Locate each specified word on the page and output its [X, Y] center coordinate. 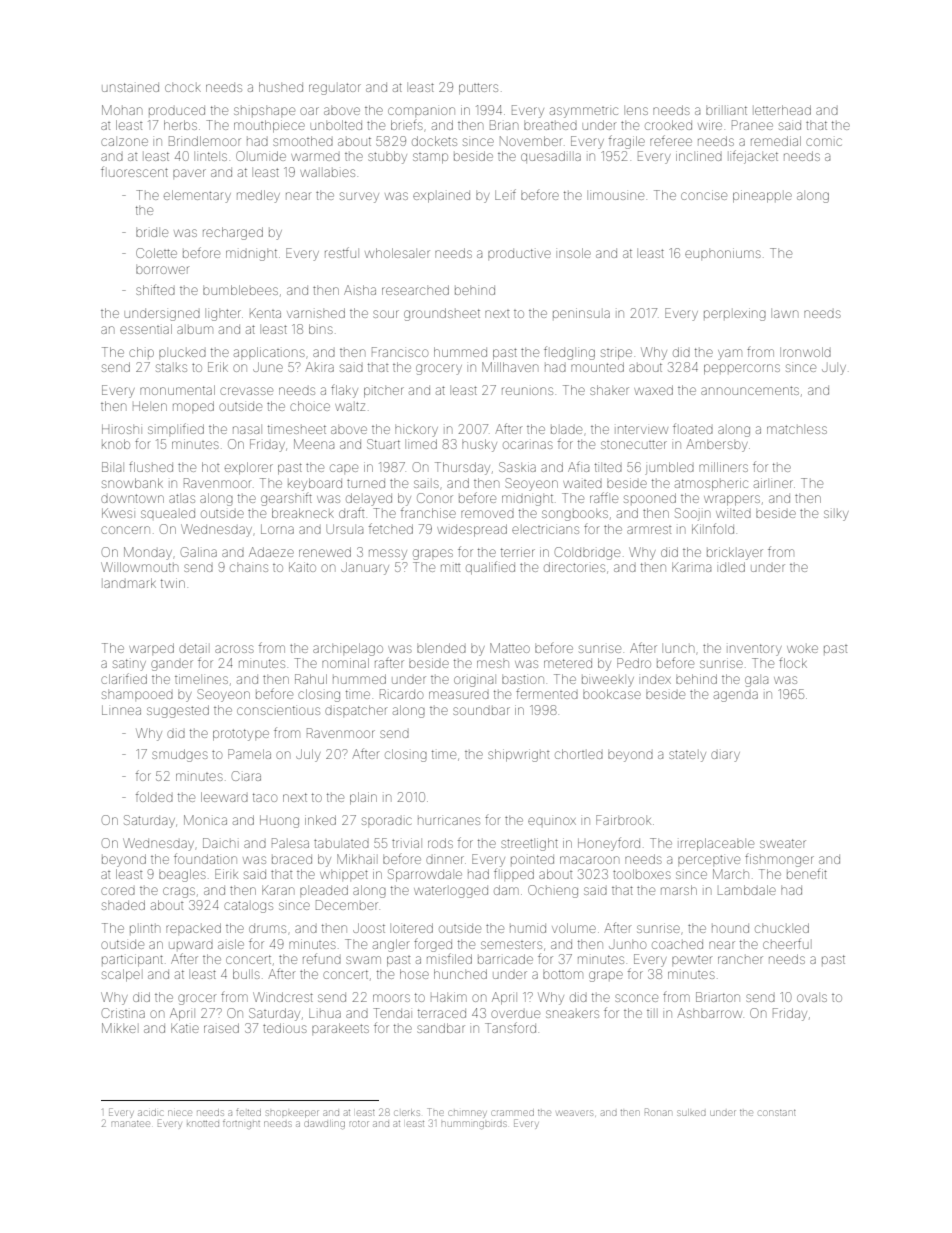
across [234, 649]
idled [732, 567]
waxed [653, 390]
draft [351, 512]
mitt [450, 568]
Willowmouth [139, 567]
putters [478, 89]
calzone [124, 142]
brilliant [726, 110]
